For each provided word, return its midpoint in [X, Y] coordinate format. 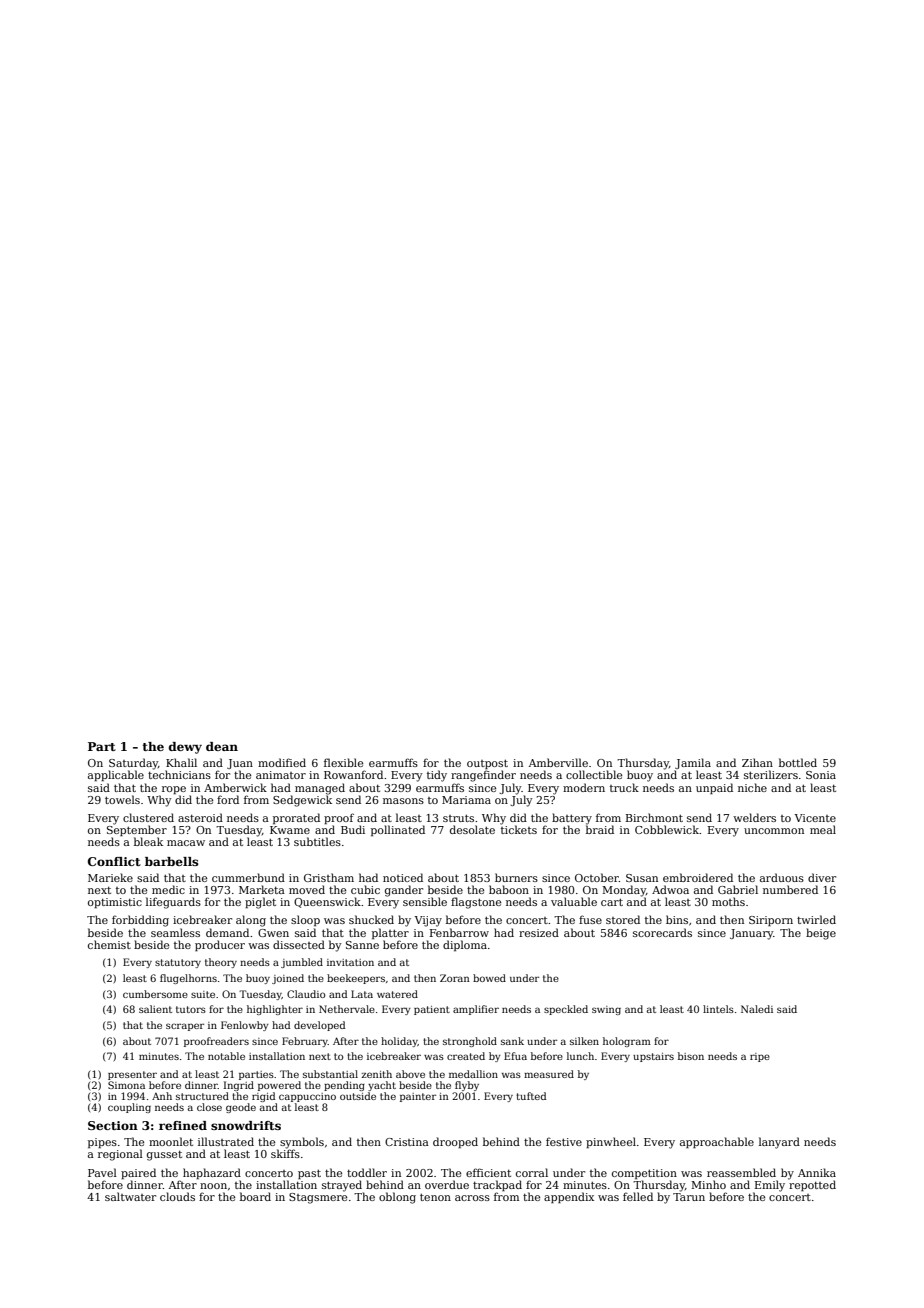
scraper [185, 1027]
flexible [343, 762]
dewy [185, 748]
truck [624, 787]
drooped [455, 1142]
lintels [718, 1009]
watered [397, 994]
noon [213, 1186]
